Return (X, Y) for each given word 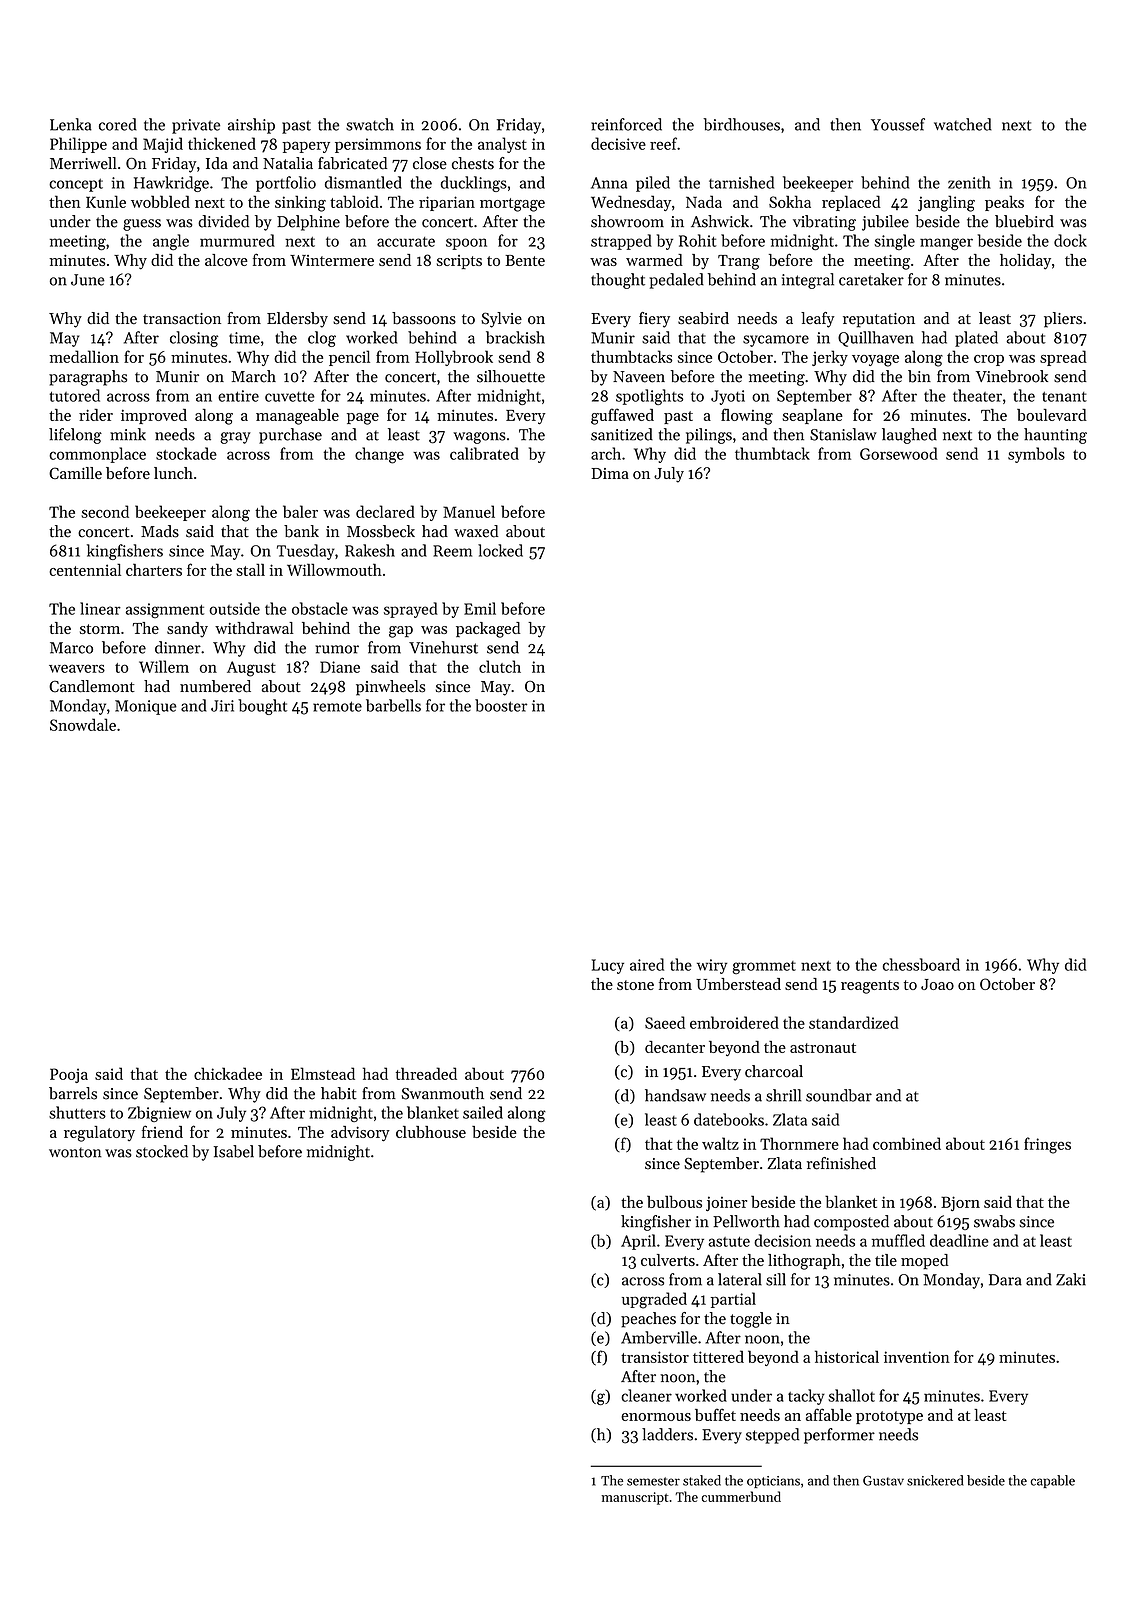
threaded (426, 1073)
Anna (609, 183)
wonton (75, 1152)
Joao (937, 984)
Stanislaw (843, 434)
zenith (969, 182)
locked (500, 550)
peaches (648, 1320)
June (88, 280)
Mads (160, 531)
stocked (162, 1151)
